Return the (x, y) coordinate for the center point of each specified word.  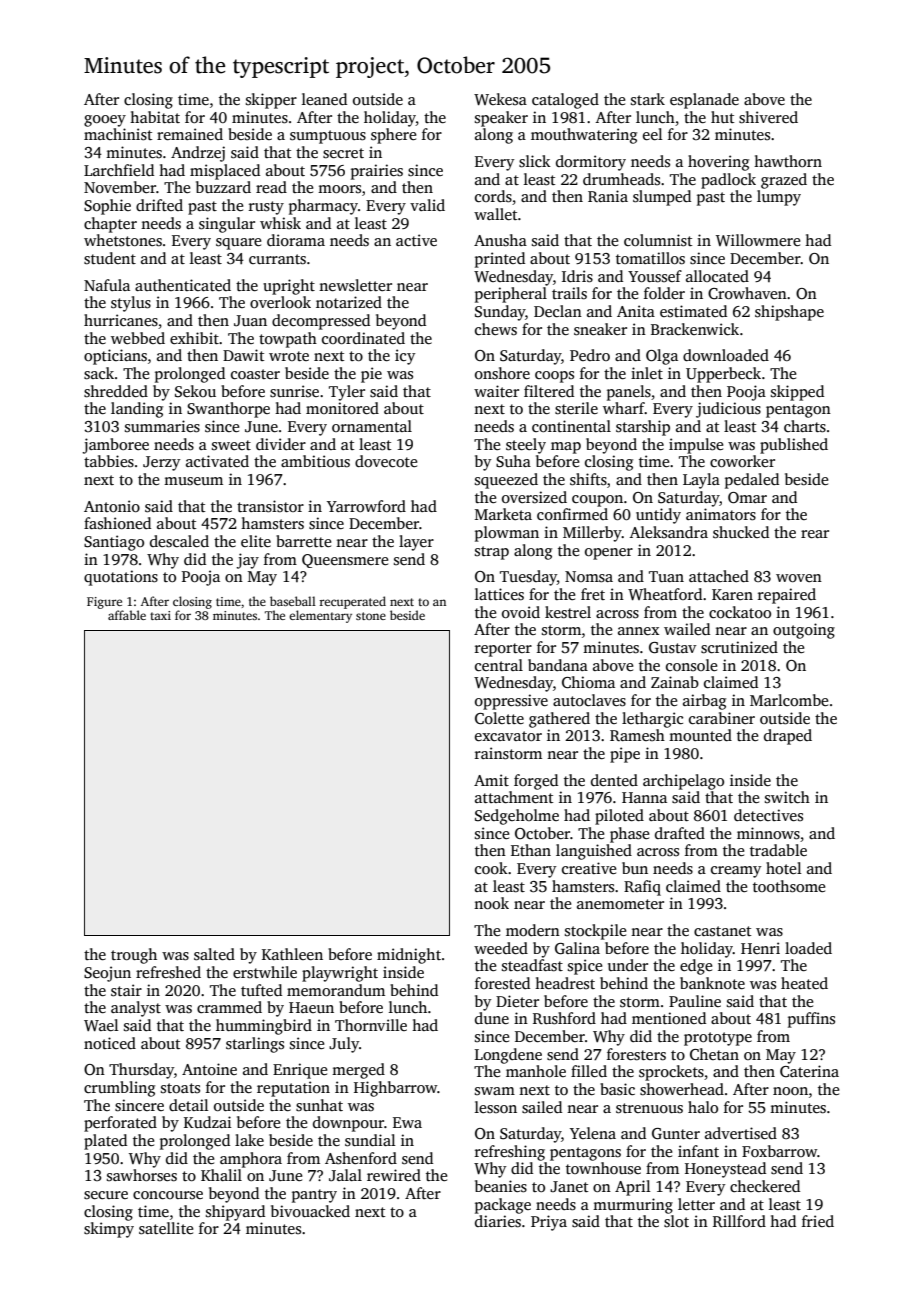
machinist (118, 134)
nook (491, 903)
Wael (101, 1025)
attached (719, 576)
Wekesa (500, 99)
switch (787, 797)
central (499, 665)
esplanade (704, 101)
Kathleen (292, 954)
